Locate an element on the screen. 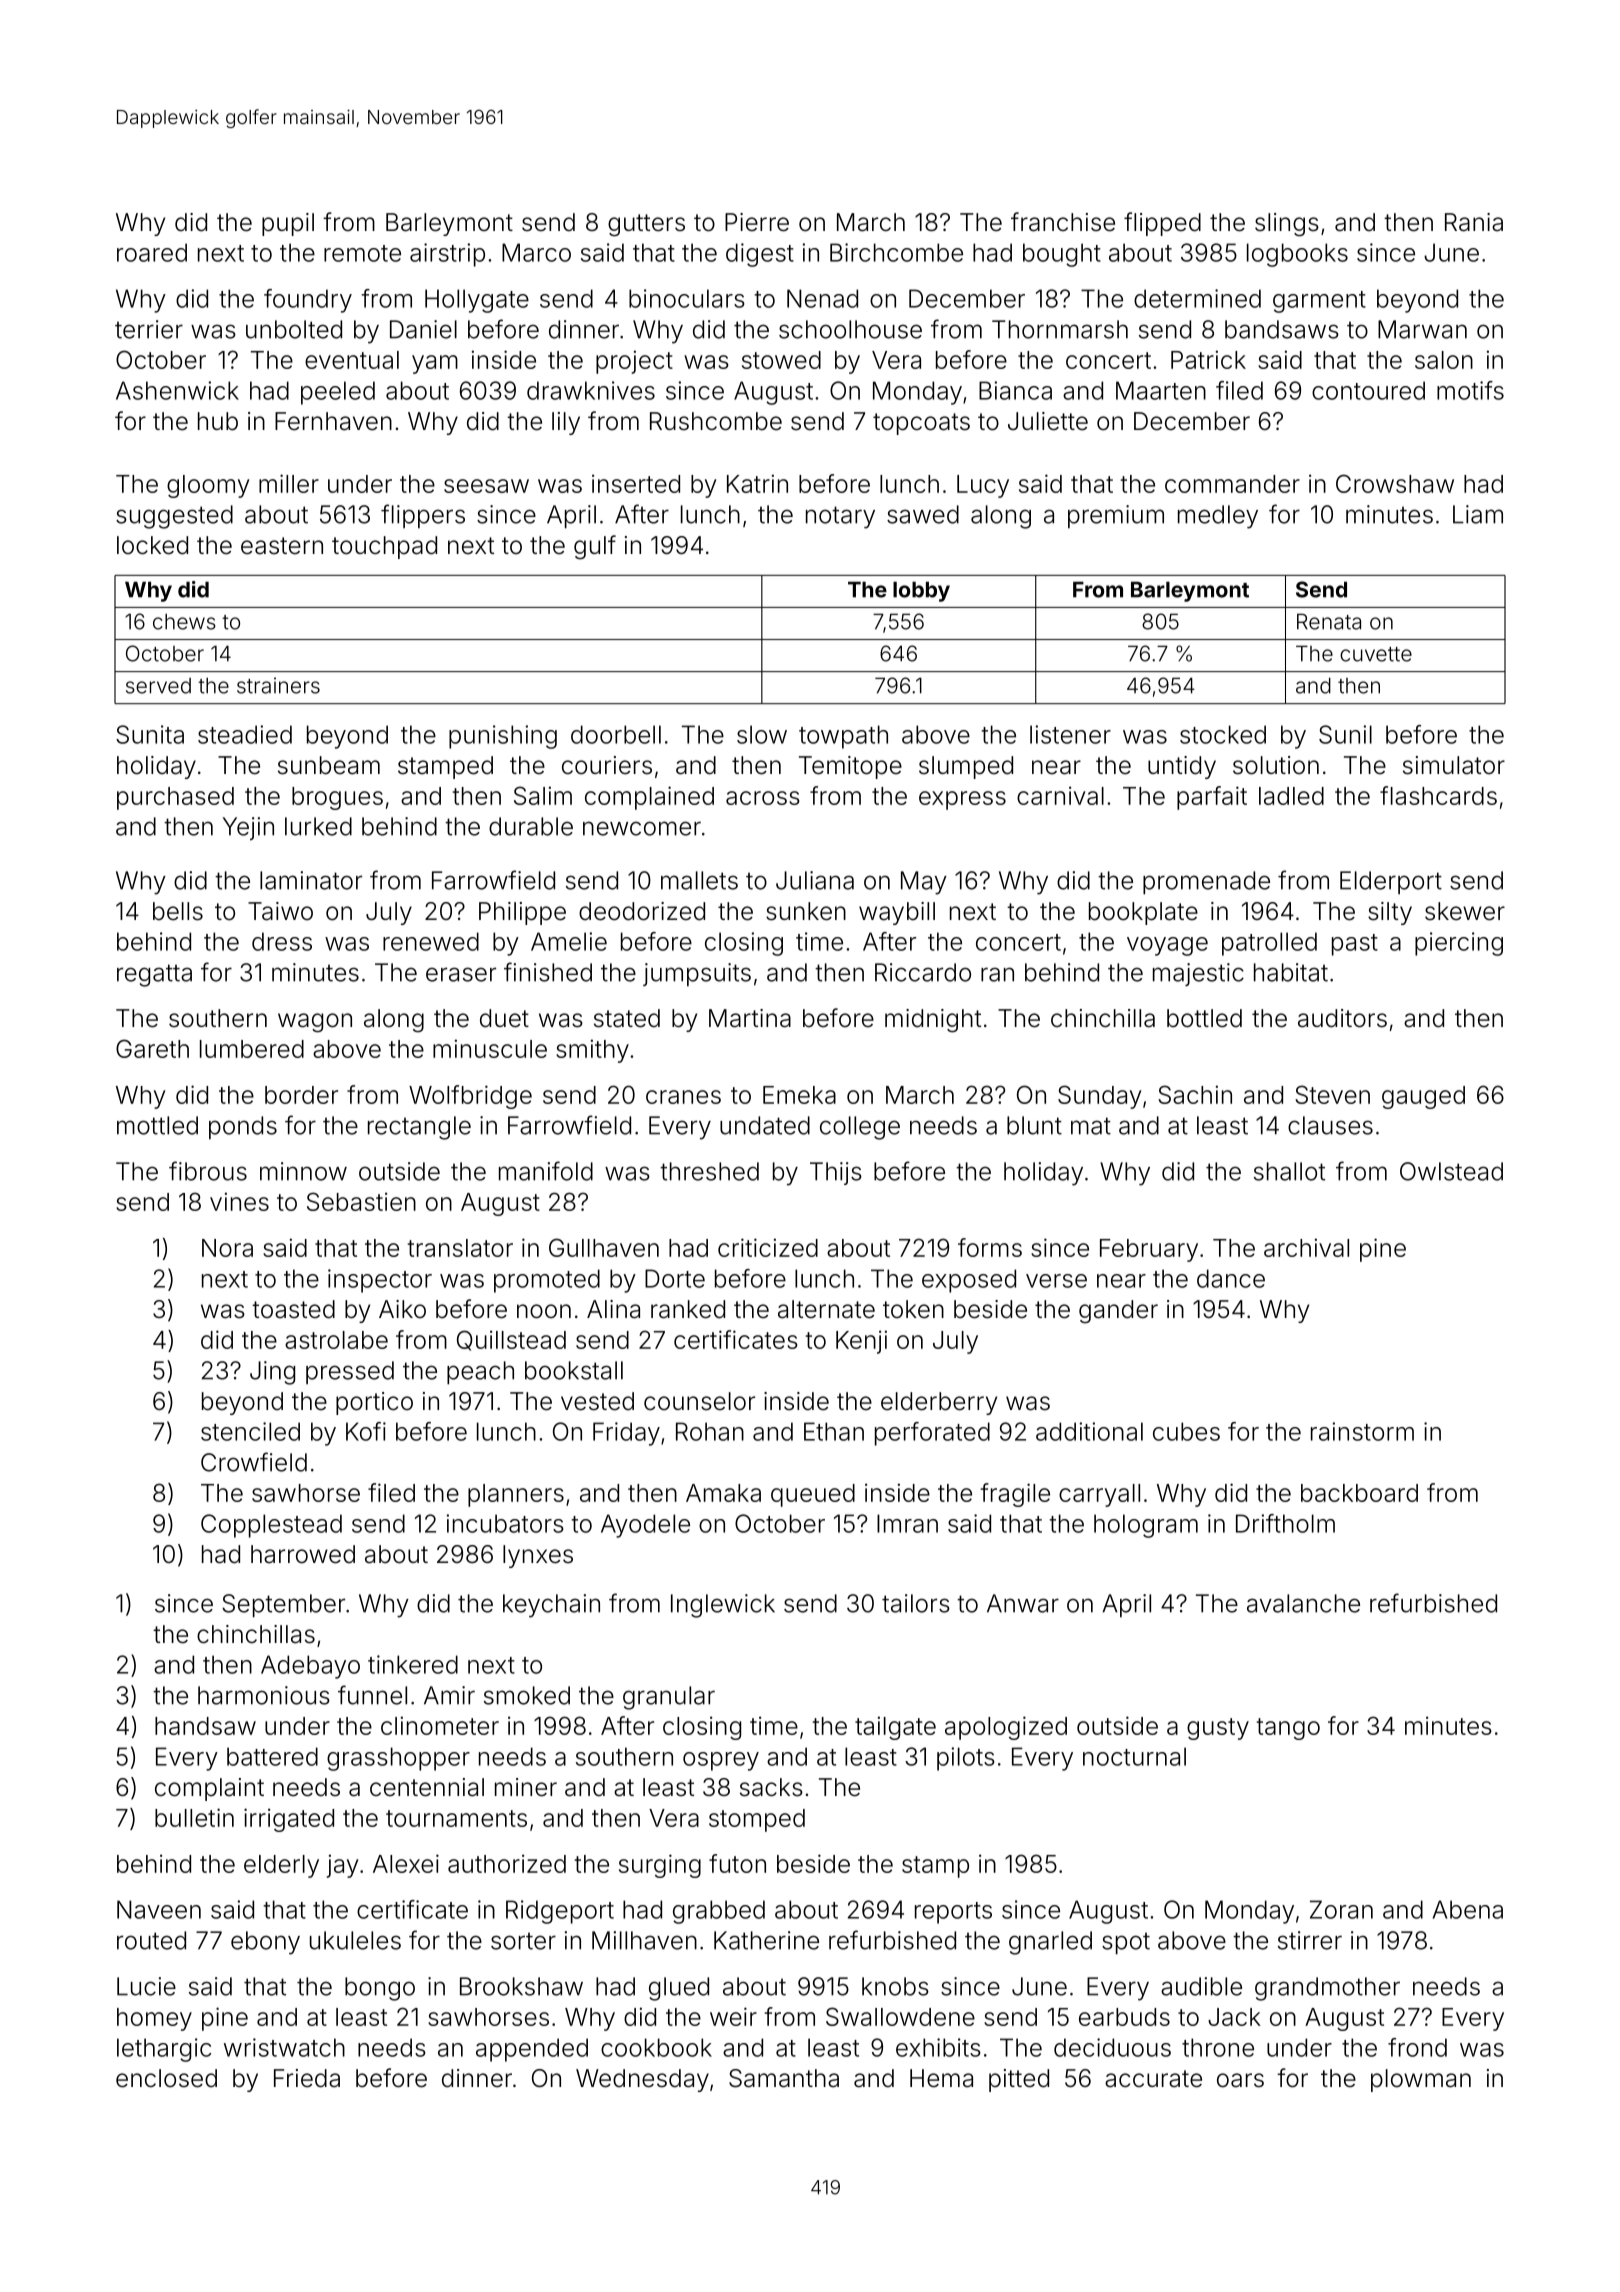 Image resolution: width=1620 pixels, height=2292 pixels. enclosed is located at coordinates (166, 2078).
